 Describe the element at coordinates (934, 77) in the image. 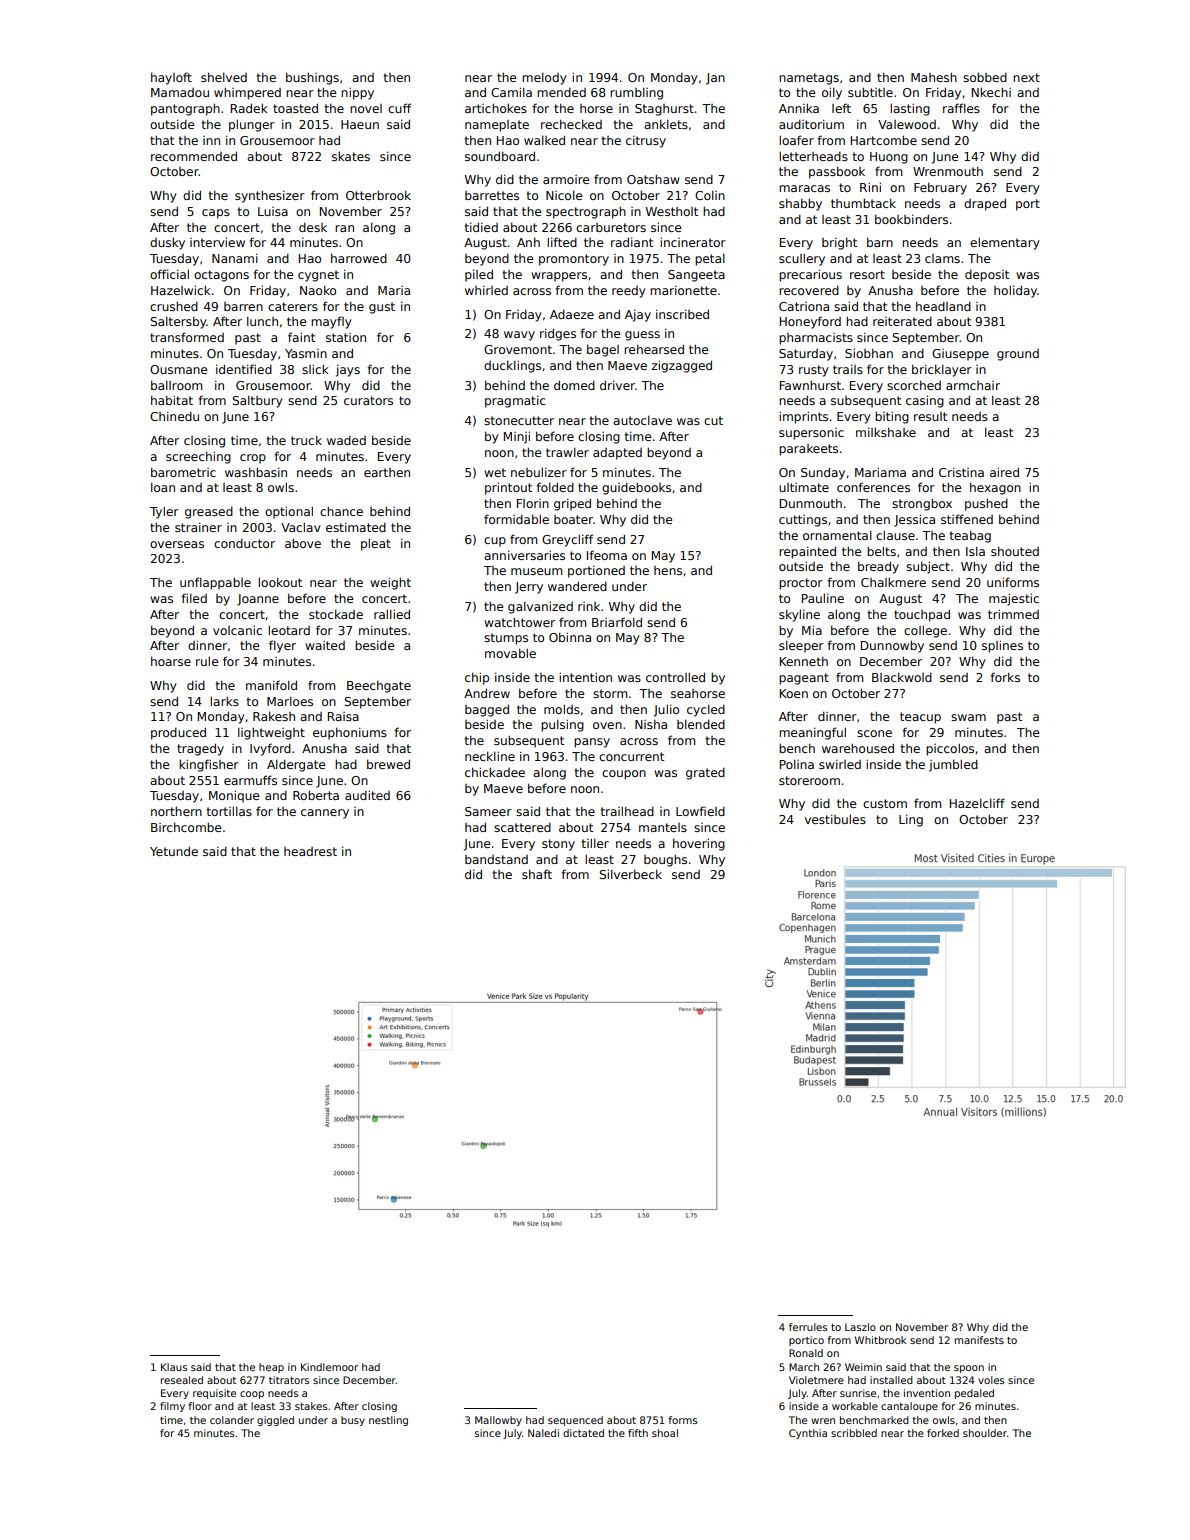

I see `Mahesh` at that location.
